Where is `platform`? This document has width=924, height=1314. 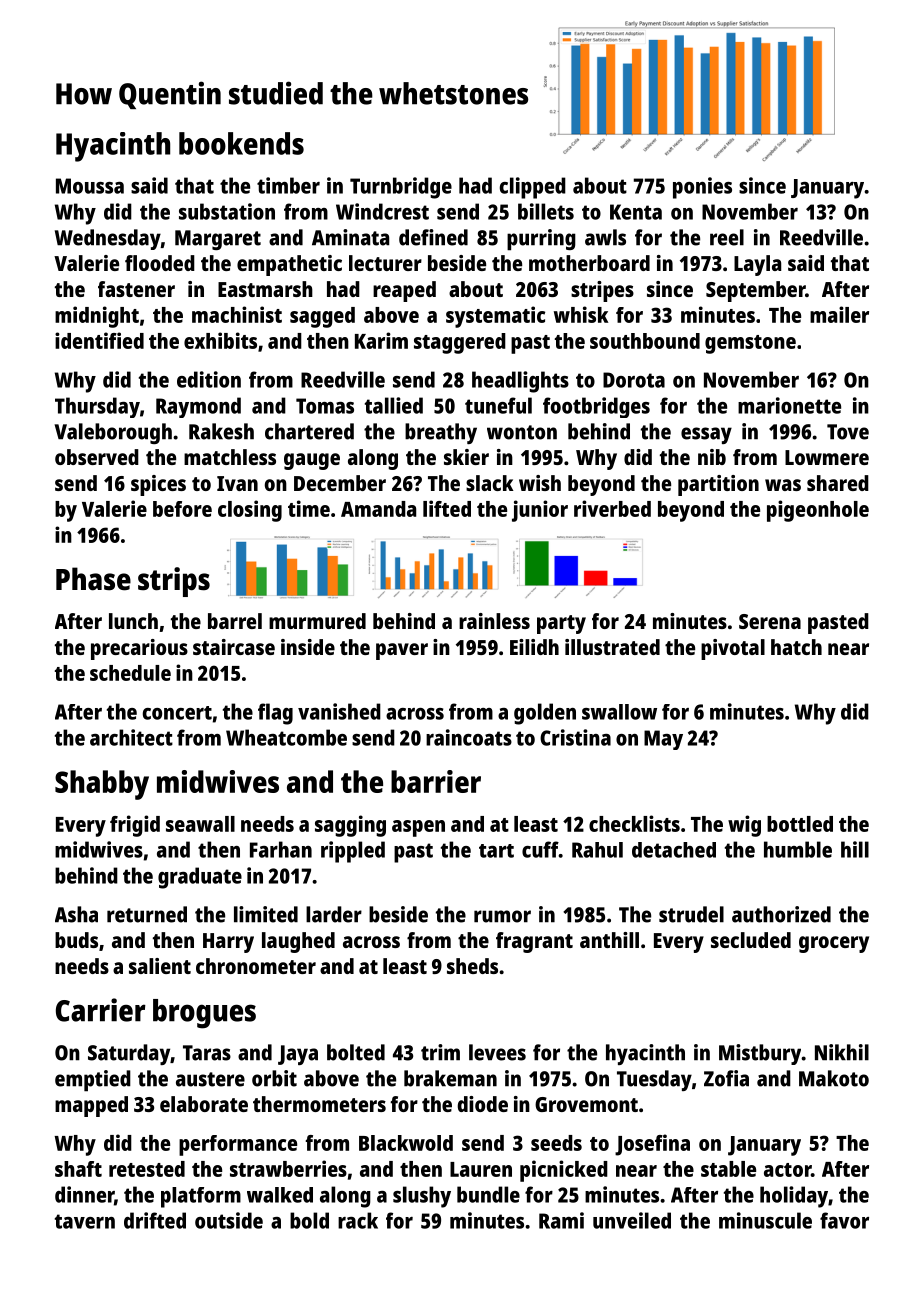
platform is located at coordinates (201, 1197).
